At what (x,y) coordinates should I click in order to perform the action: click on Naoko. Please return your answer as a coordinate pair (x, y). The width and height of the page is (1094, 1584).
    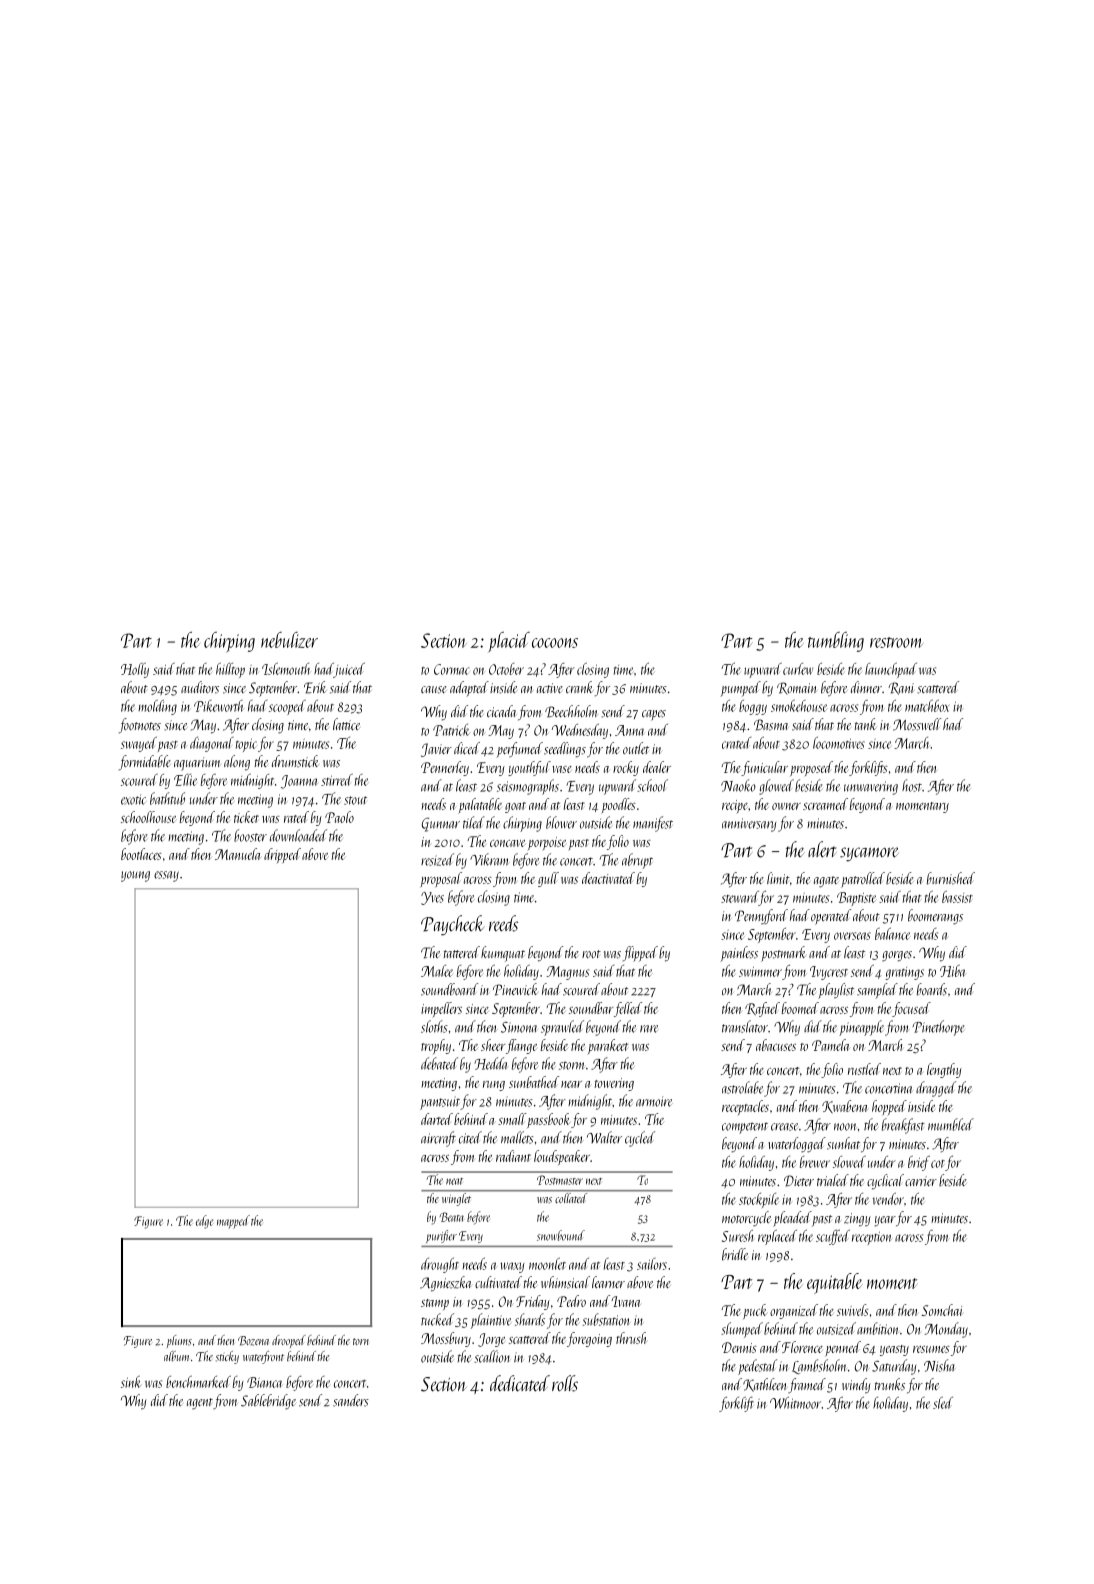
    Looking at the image, I should click on (738, 785).
